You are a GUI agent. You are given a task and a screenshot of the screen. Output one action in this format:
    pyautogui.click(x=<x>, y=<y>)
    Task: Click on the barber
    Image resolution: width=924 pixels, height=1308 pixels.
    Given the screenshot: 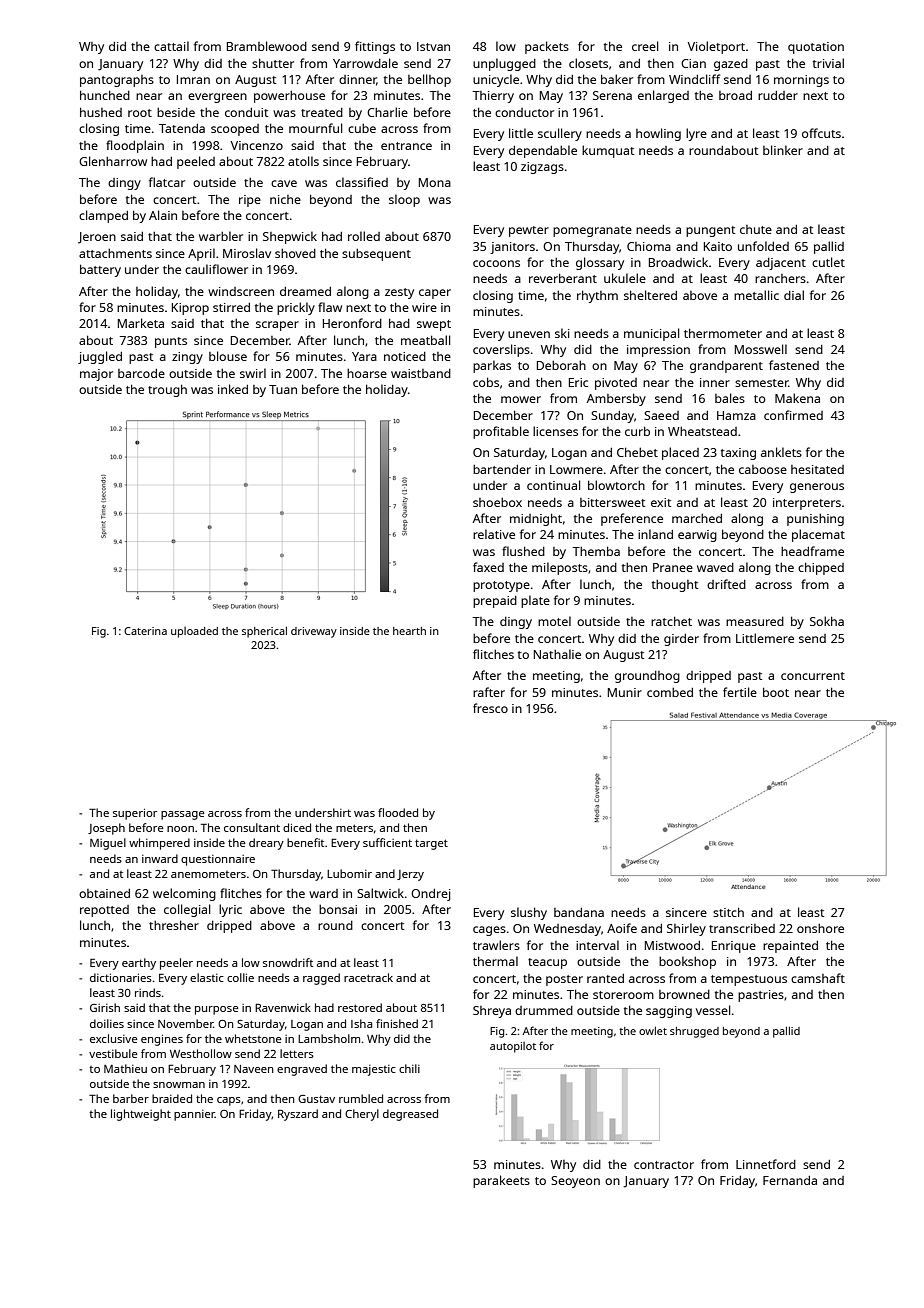 What is the action you would take?
    pyautogui.click(x=131, y=1098)
